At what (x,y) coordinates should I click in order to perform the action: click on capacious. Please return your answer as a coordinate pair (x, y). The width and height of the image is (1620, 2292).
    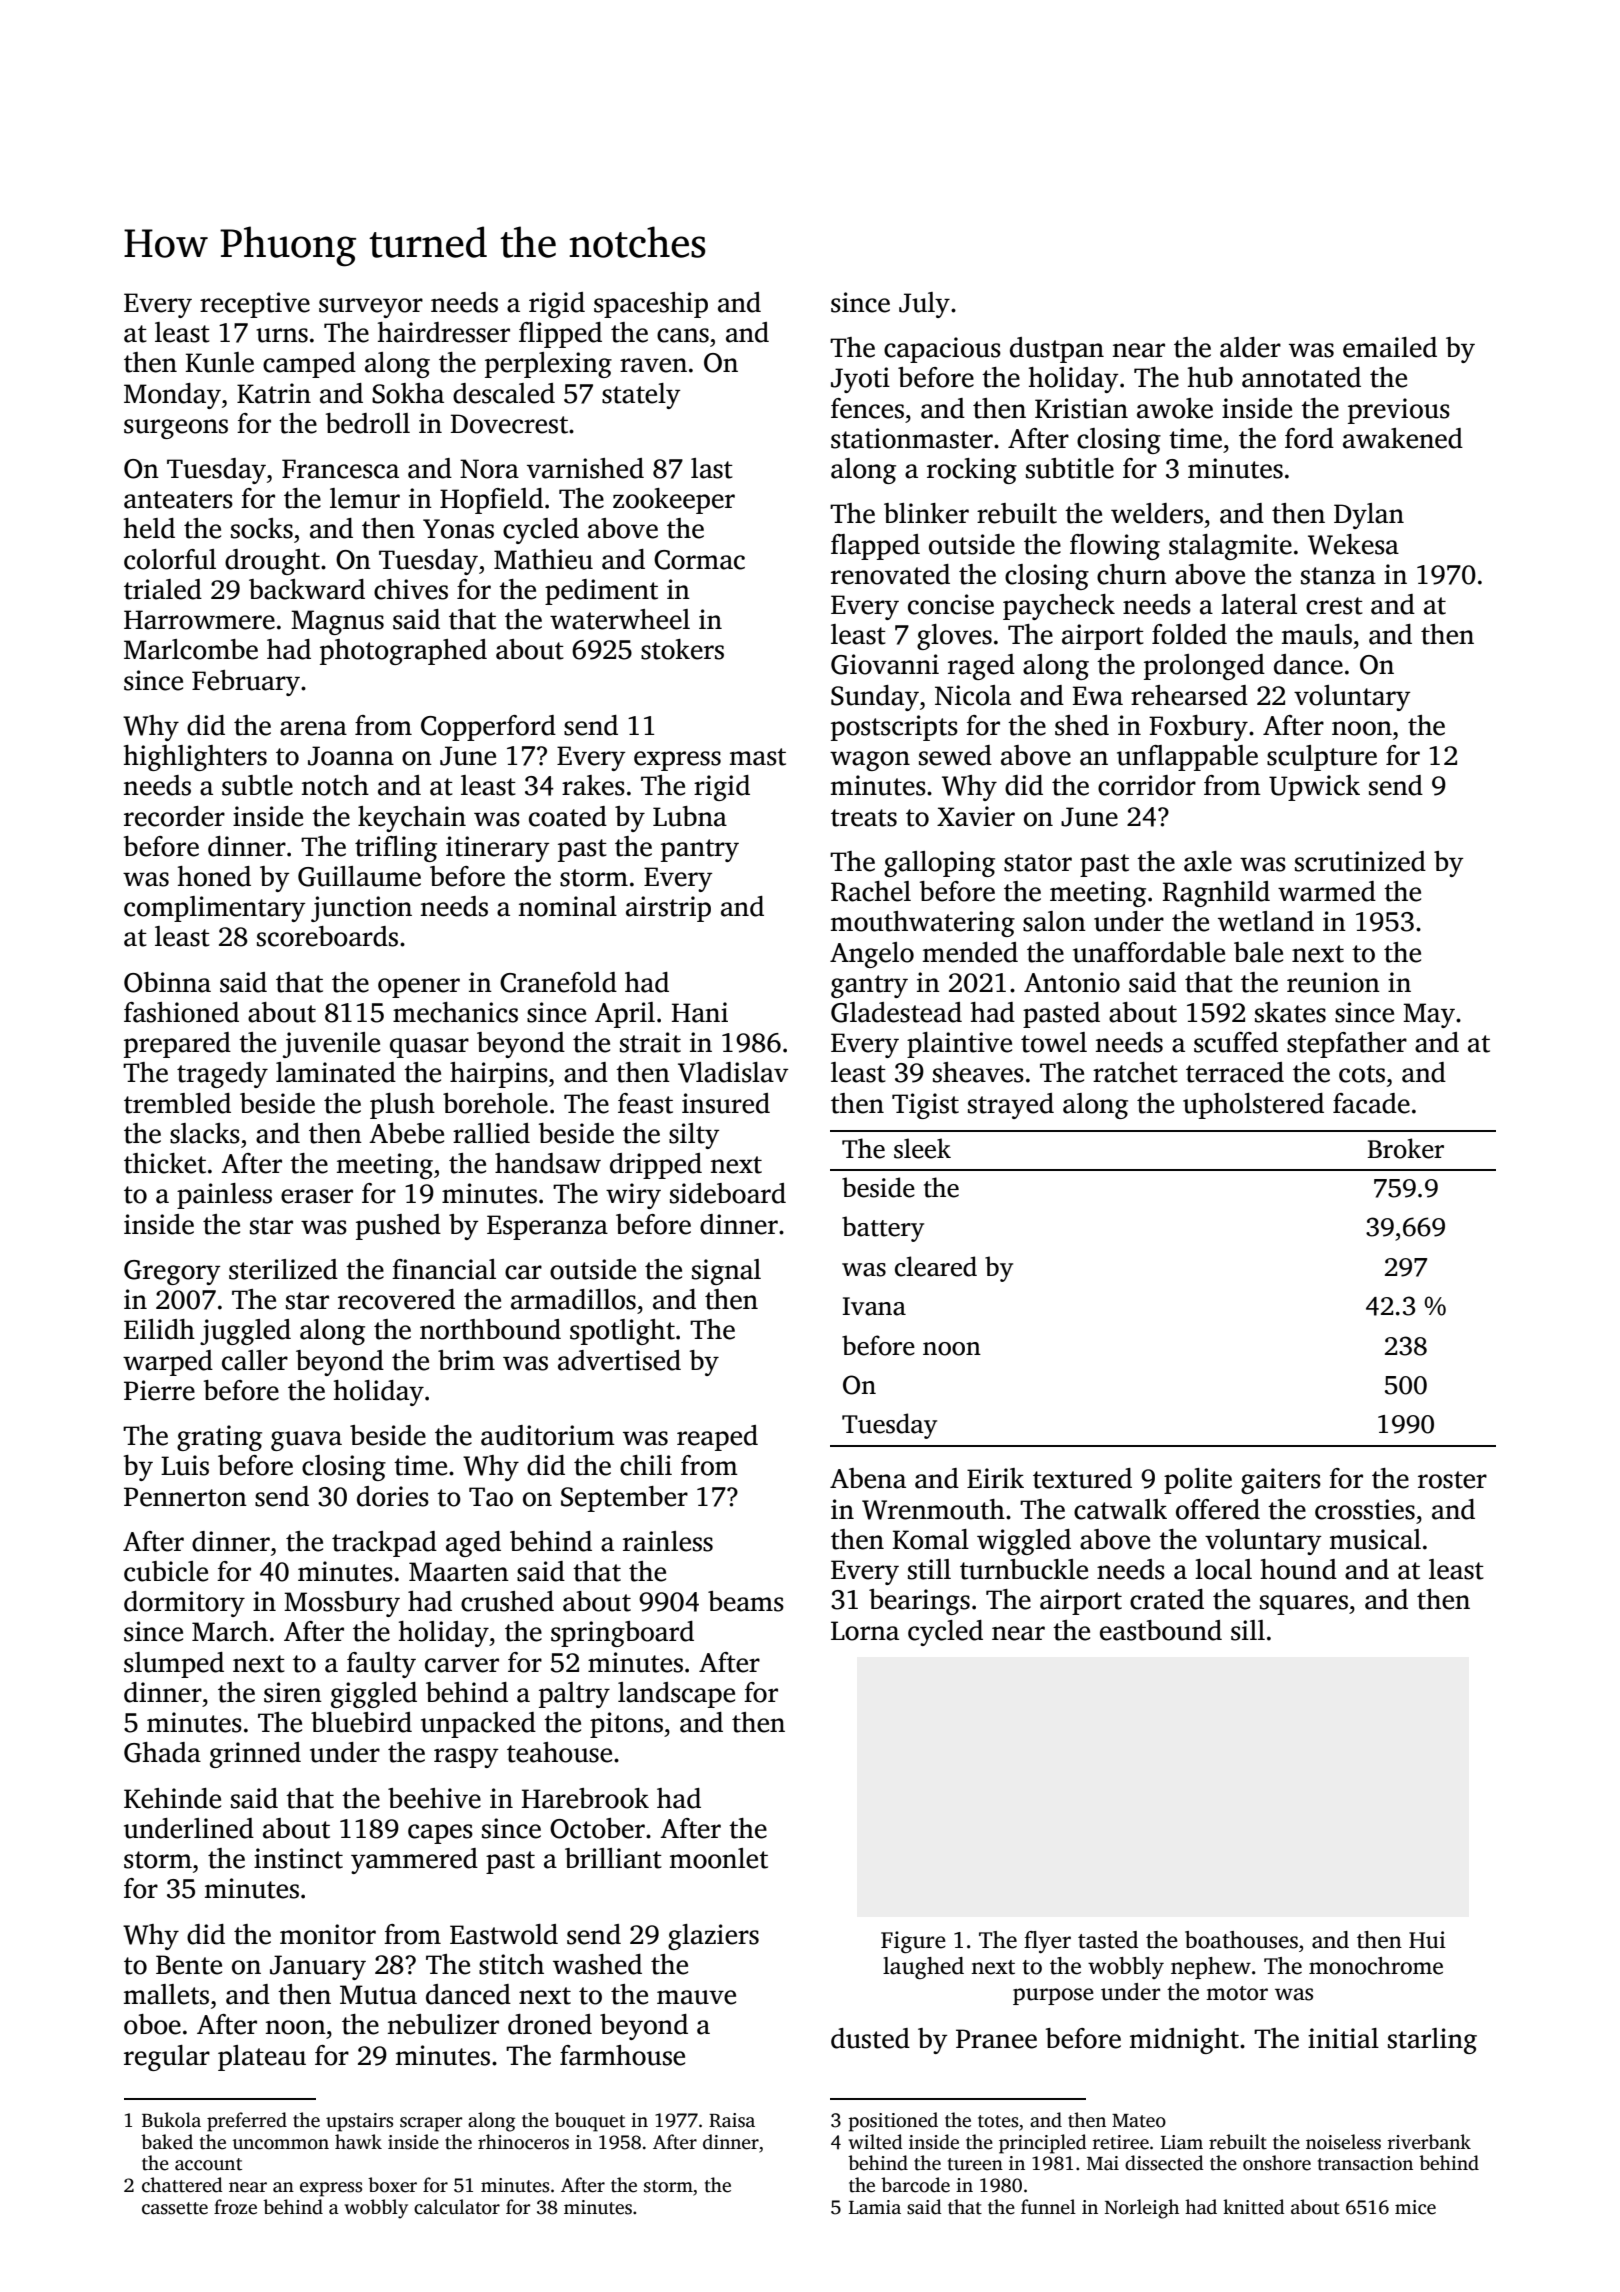
    Looking at the image, I should click on (942, 350).
